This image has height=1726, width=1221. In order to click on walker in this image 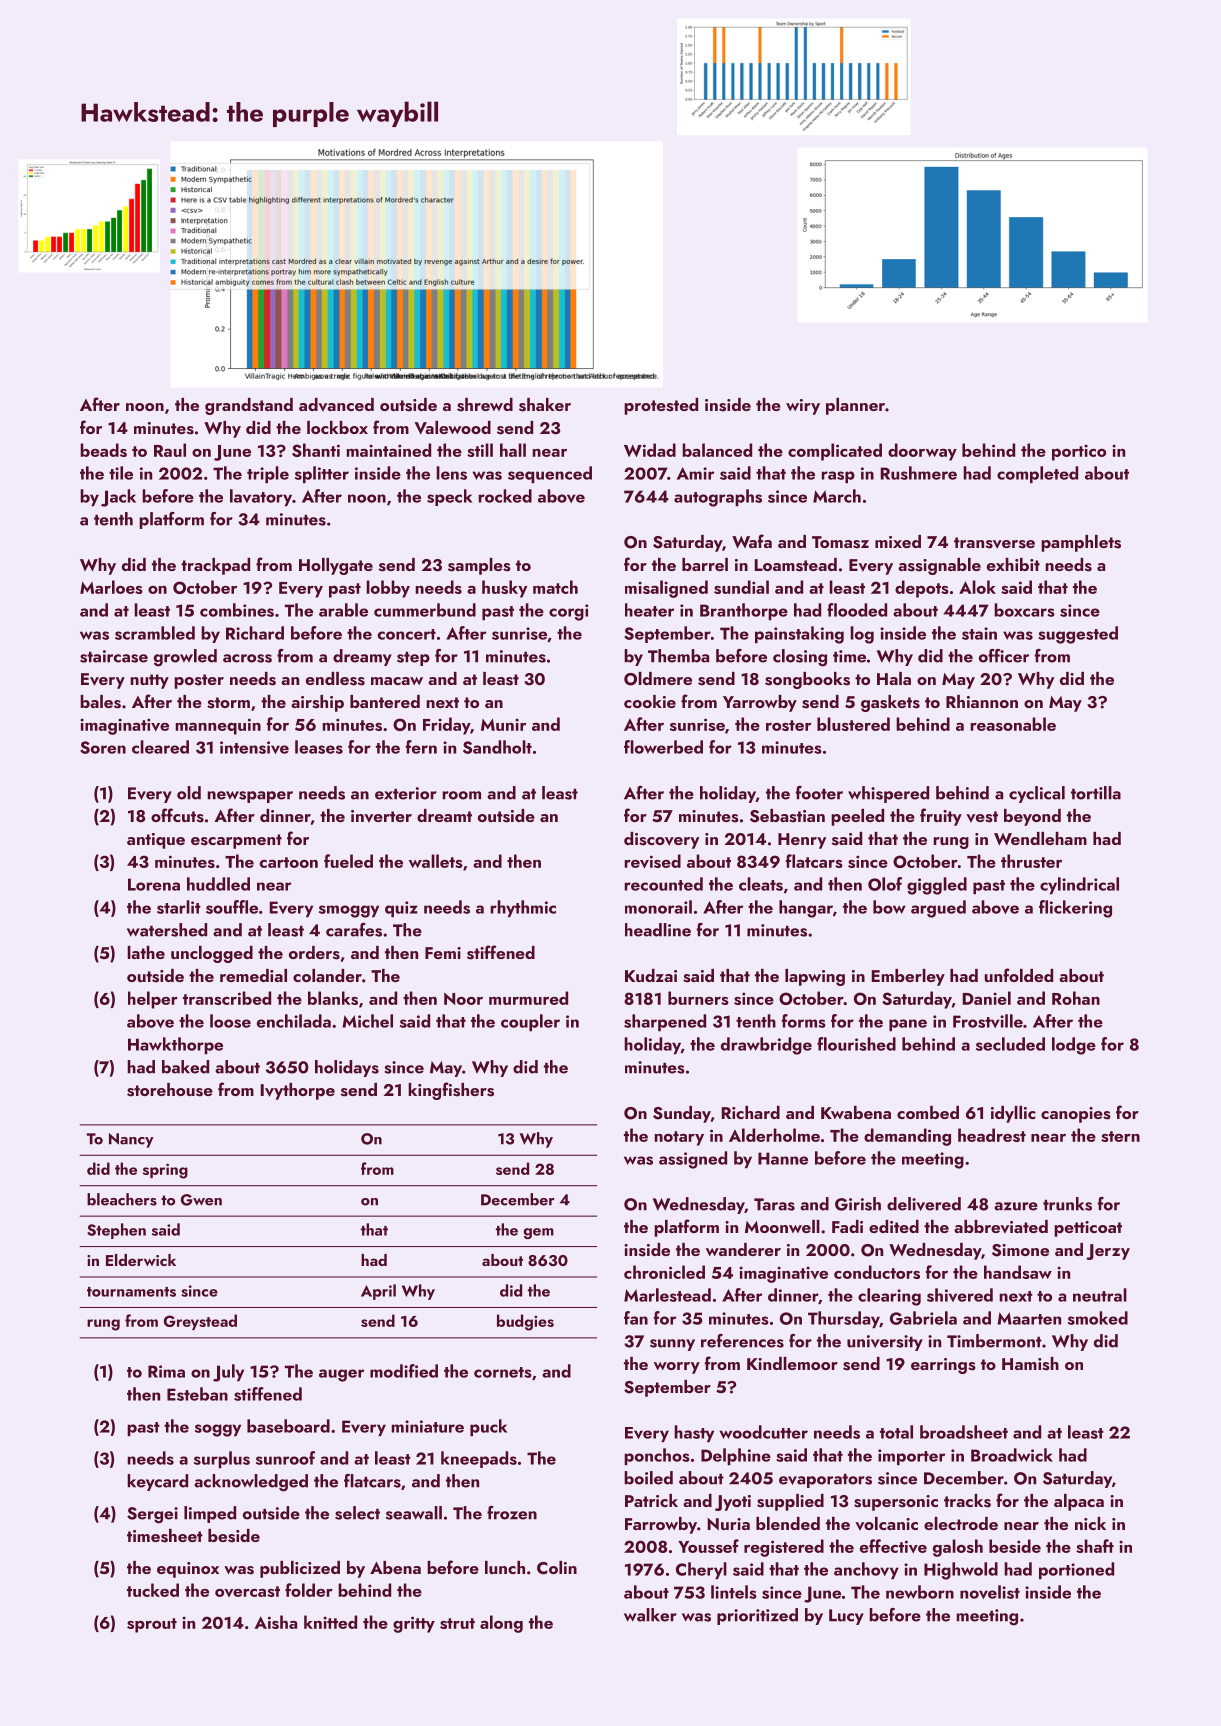, I will do `click(650, 1615)`.
